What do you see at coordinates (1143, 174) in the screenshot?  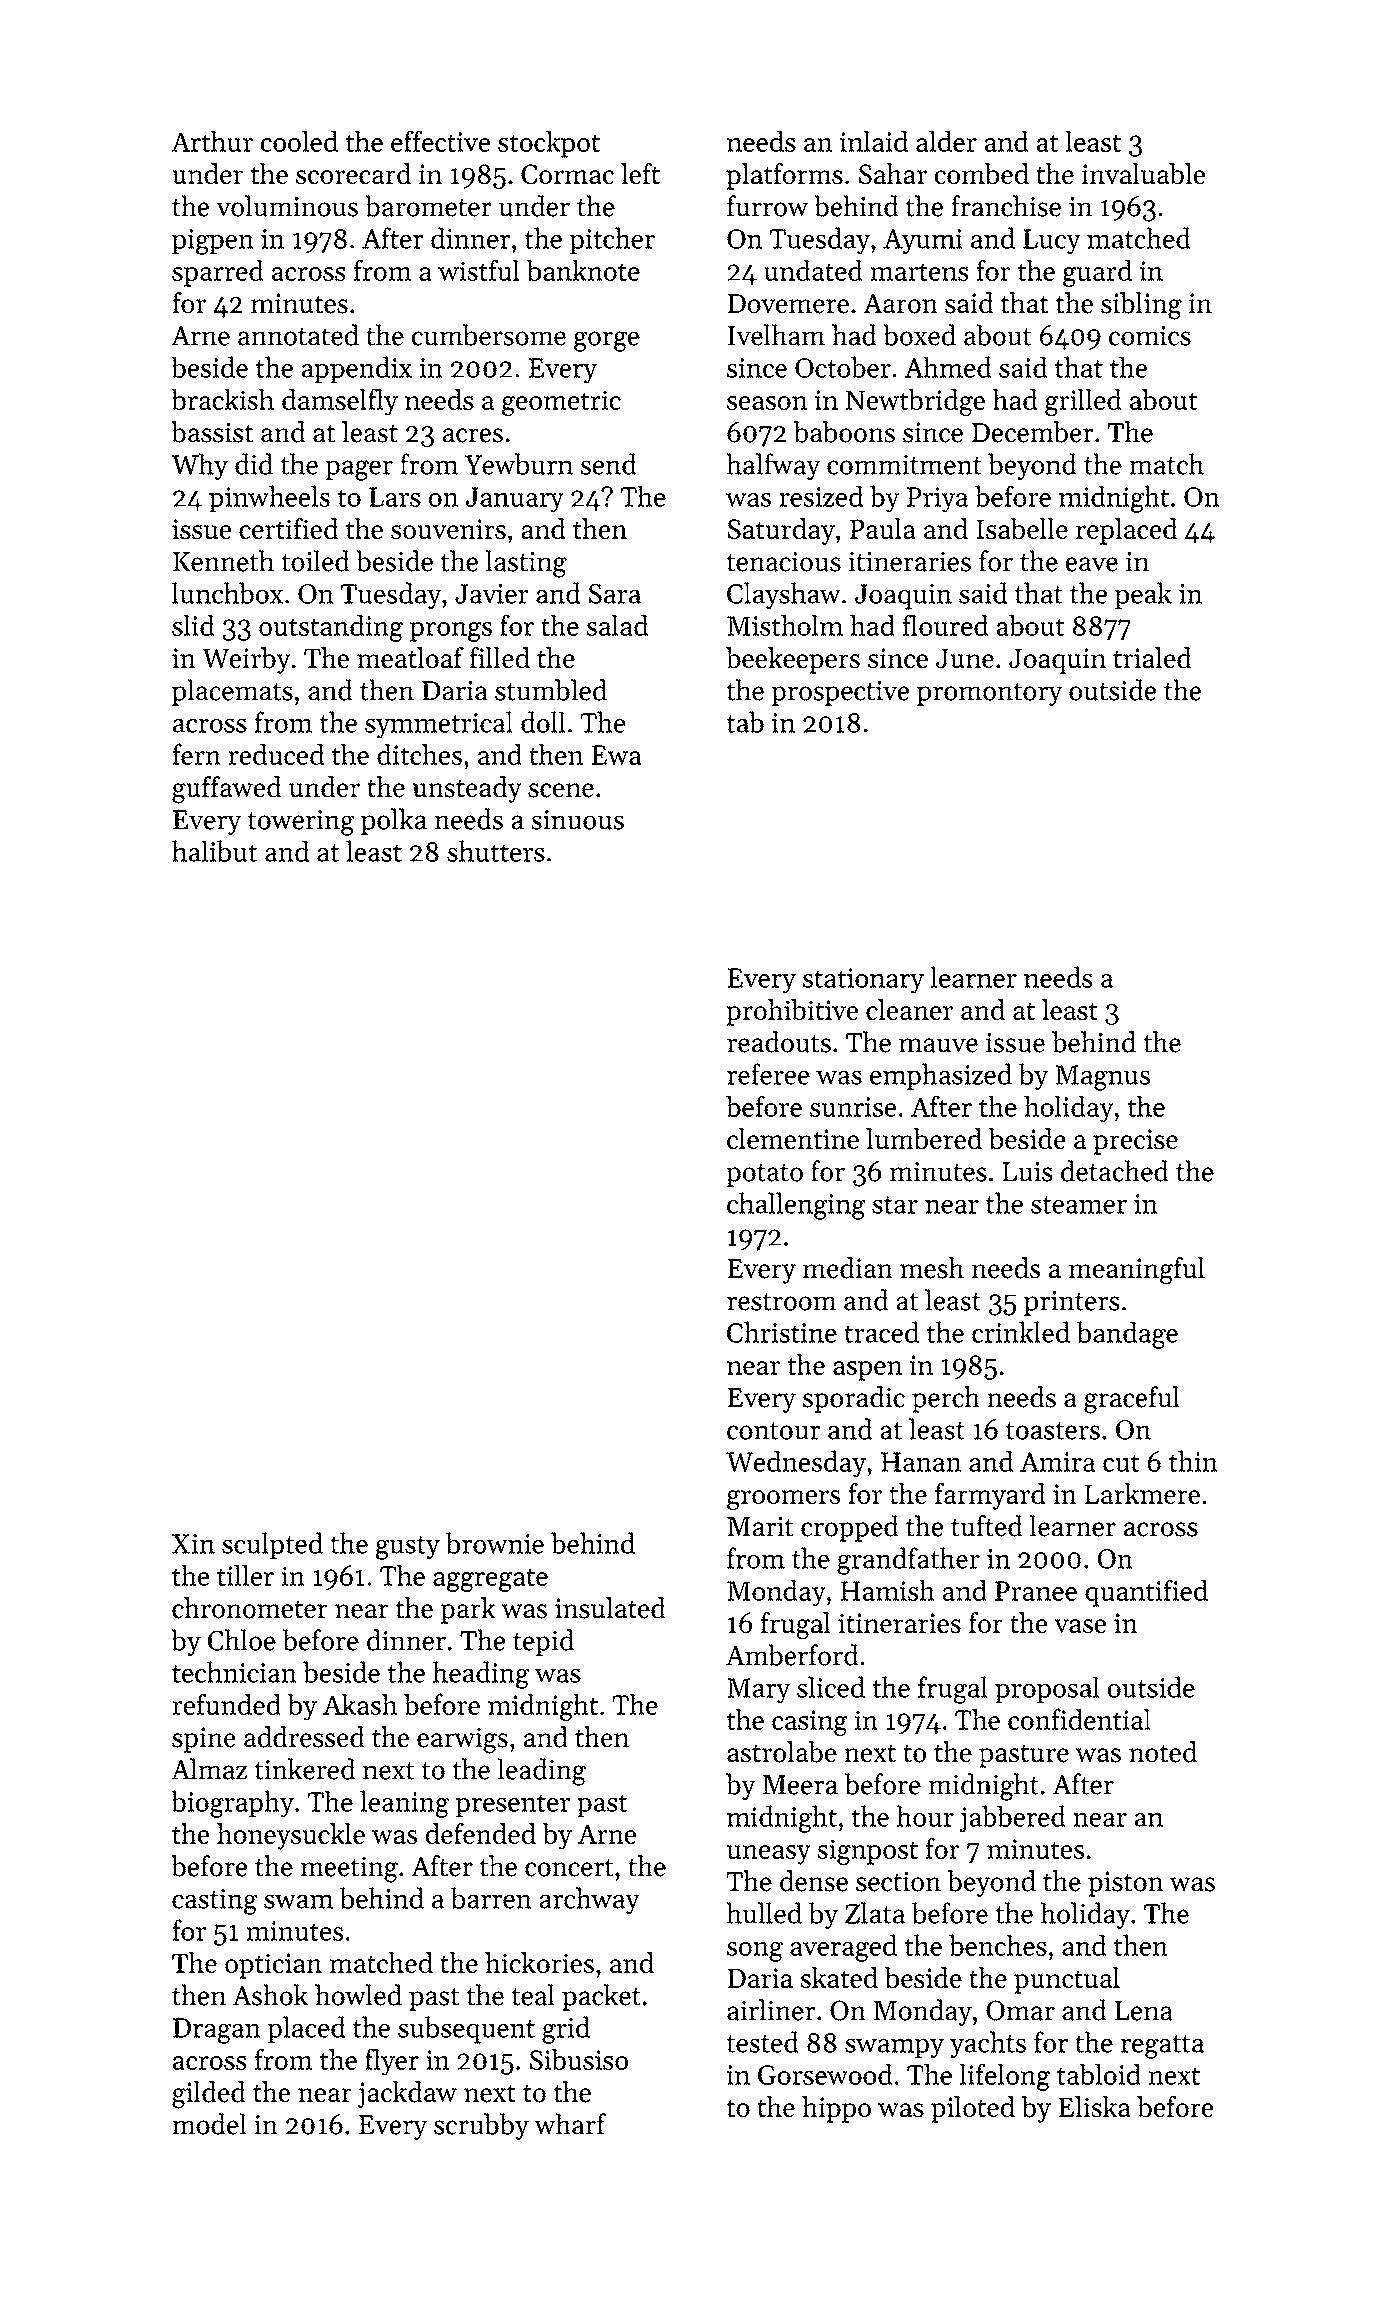 I see `invaluable` at bounding box center [1143, 174].
